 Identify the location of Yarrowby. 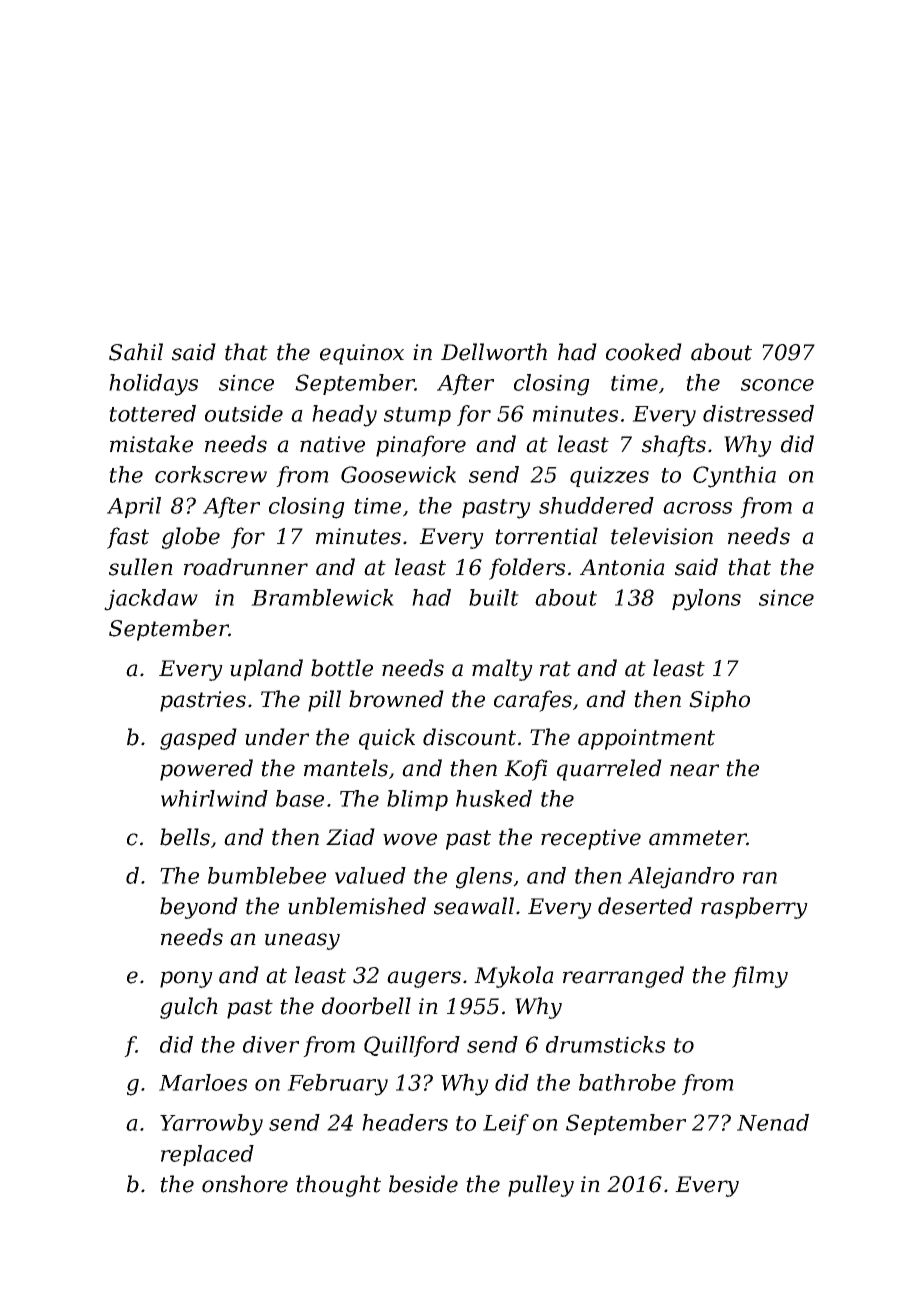
(211, 1125).
